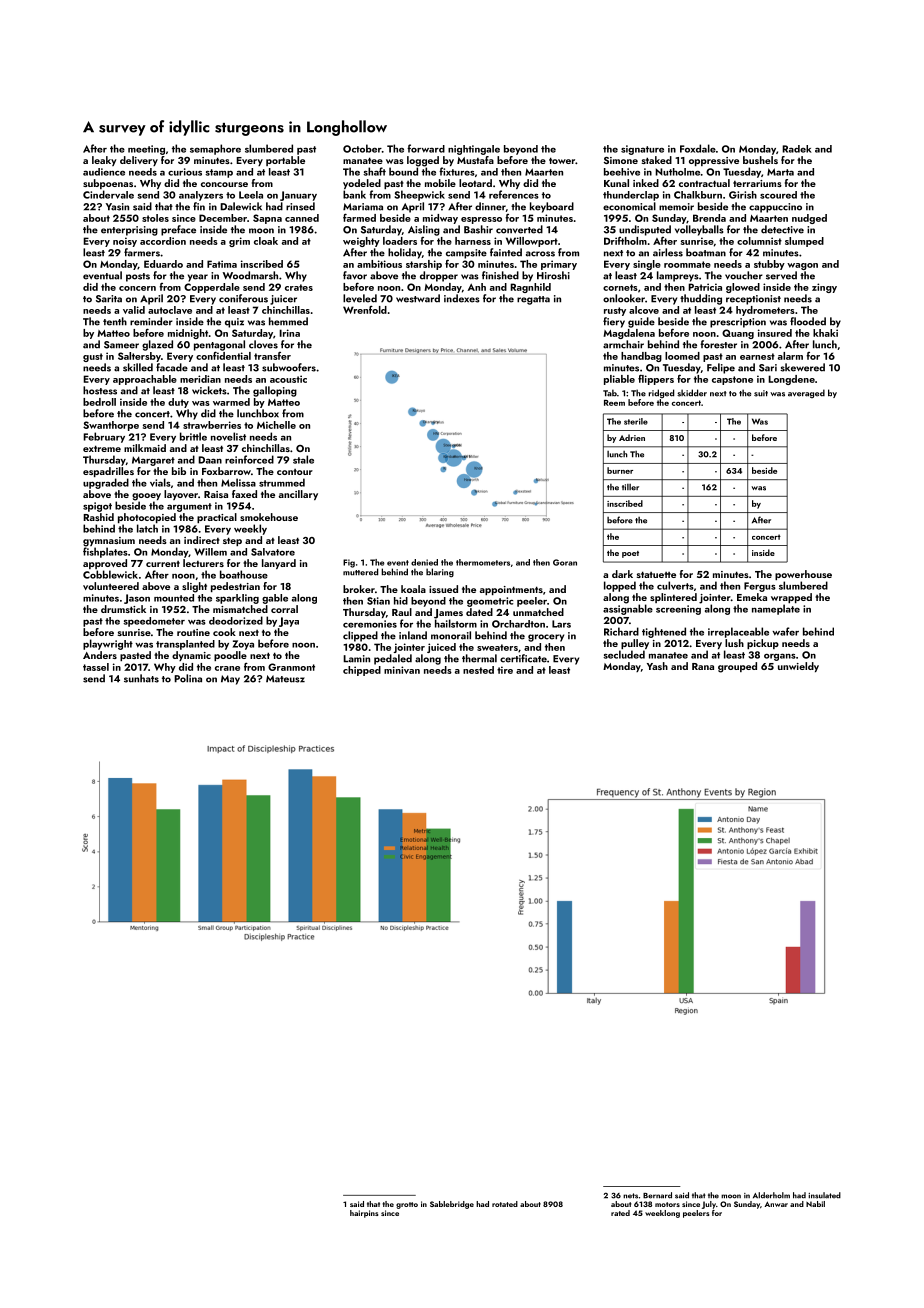  Describe the element at coordinates (364, 1214) in the screenshot. I see `hairpins` at that location.
